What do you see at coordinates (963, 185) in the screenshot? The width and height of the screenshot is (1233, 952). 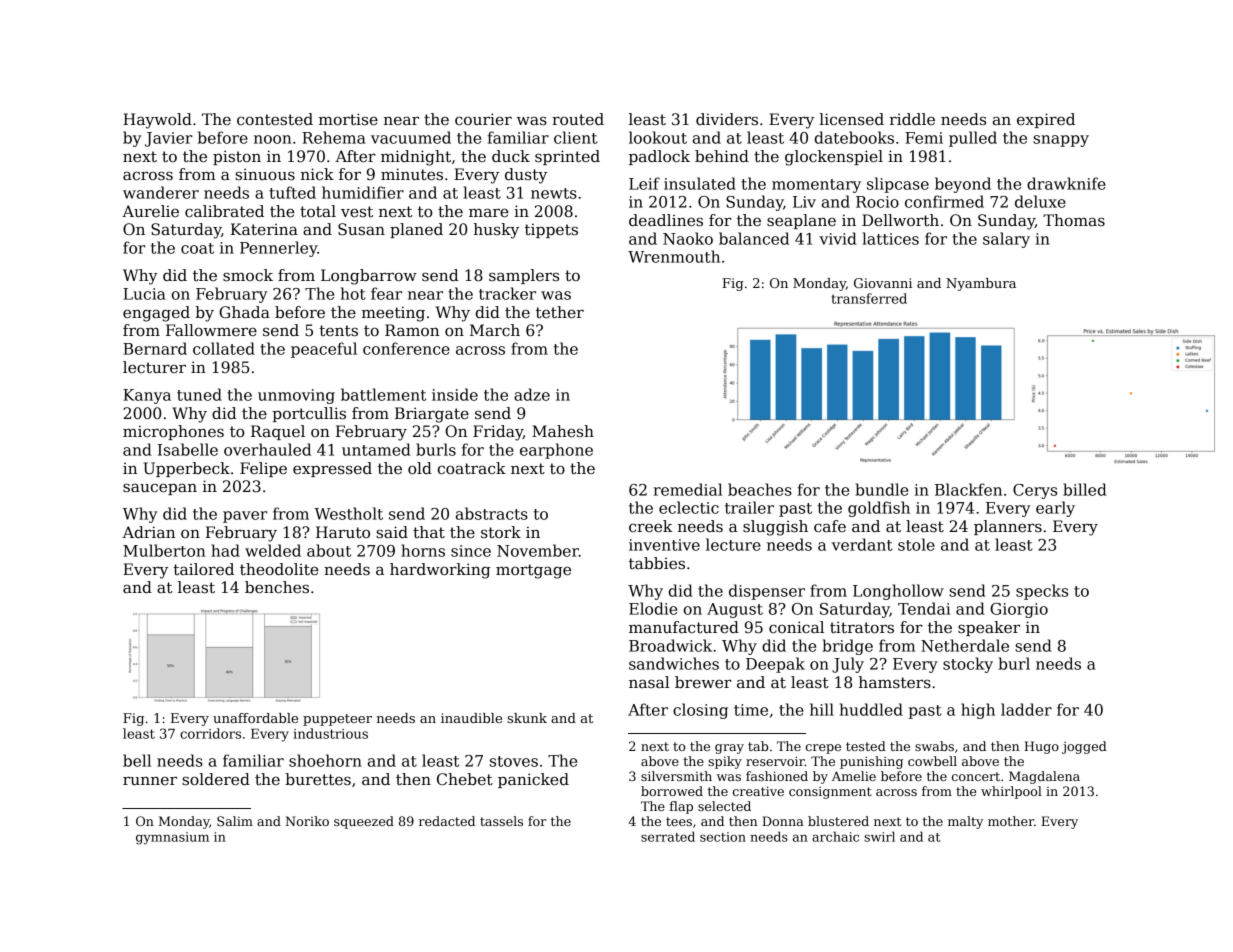 I see `beyond` at bounding box center [963, 185].
